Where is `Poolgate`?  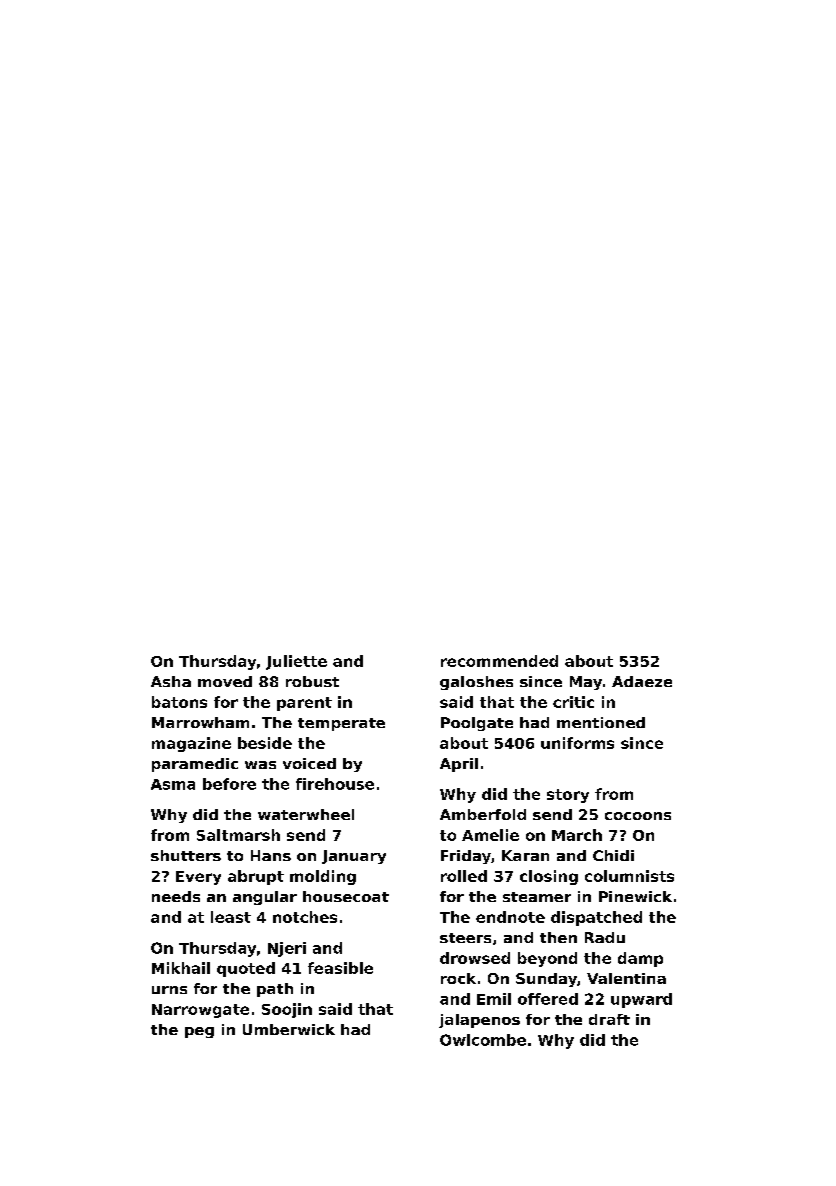 Poolgate is located at coordinates (477, 724).
